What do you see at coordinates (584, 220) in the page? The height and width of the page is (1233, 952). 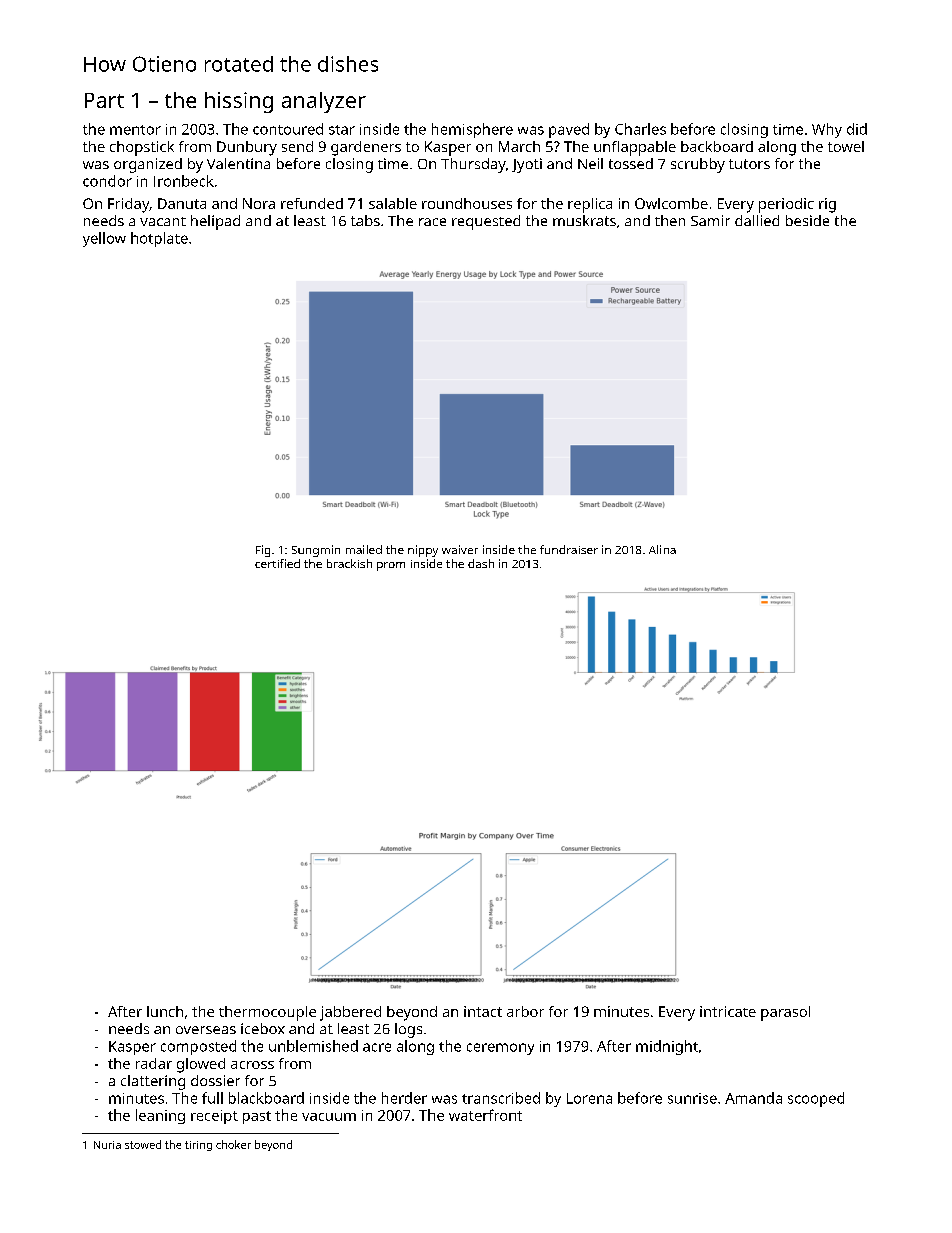 I see `muskrats` at bounding box center [584, 220].
